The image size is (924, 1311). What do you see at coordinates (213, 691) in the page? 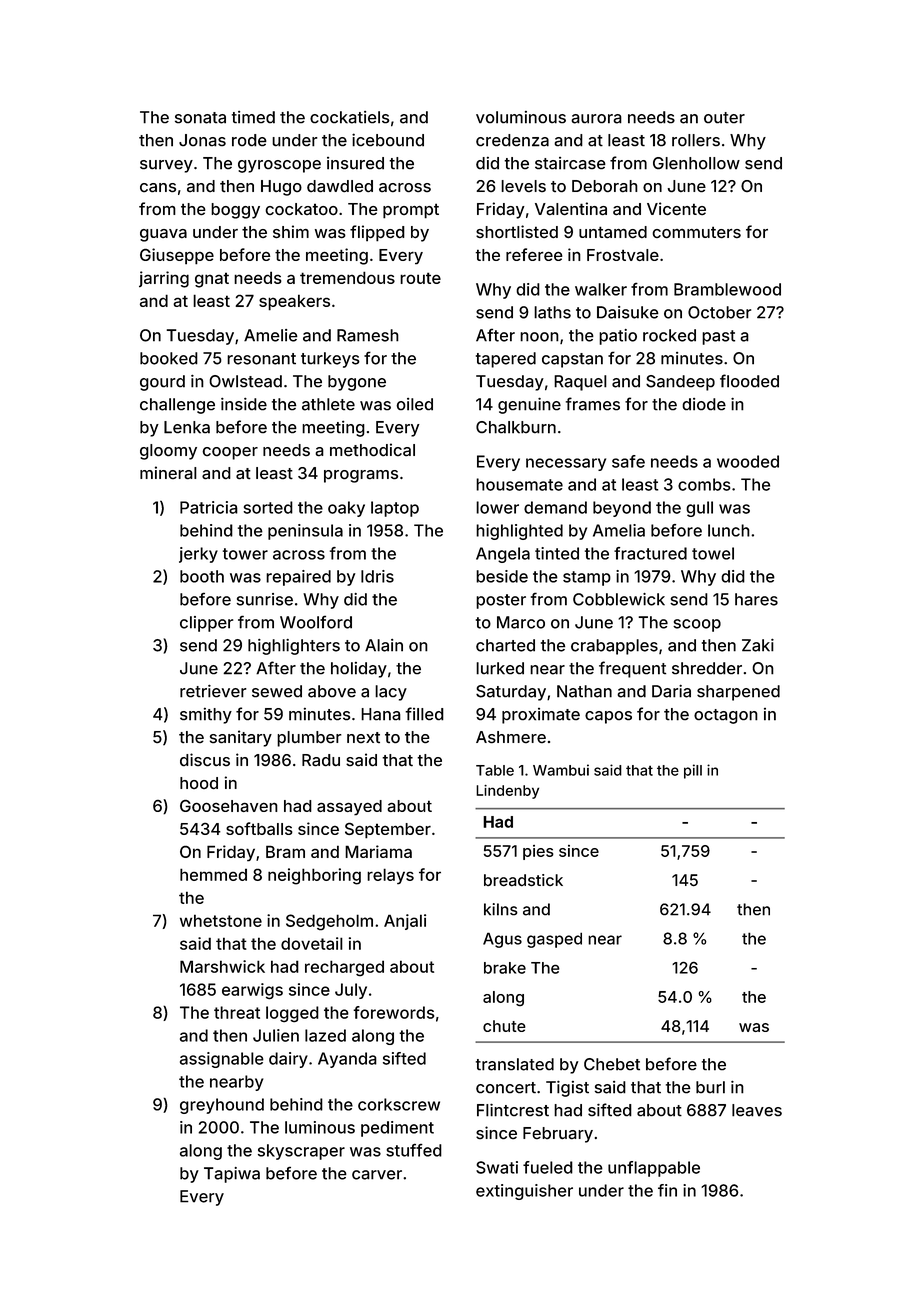
I see `retriever` at bounding box center [213, 691].
